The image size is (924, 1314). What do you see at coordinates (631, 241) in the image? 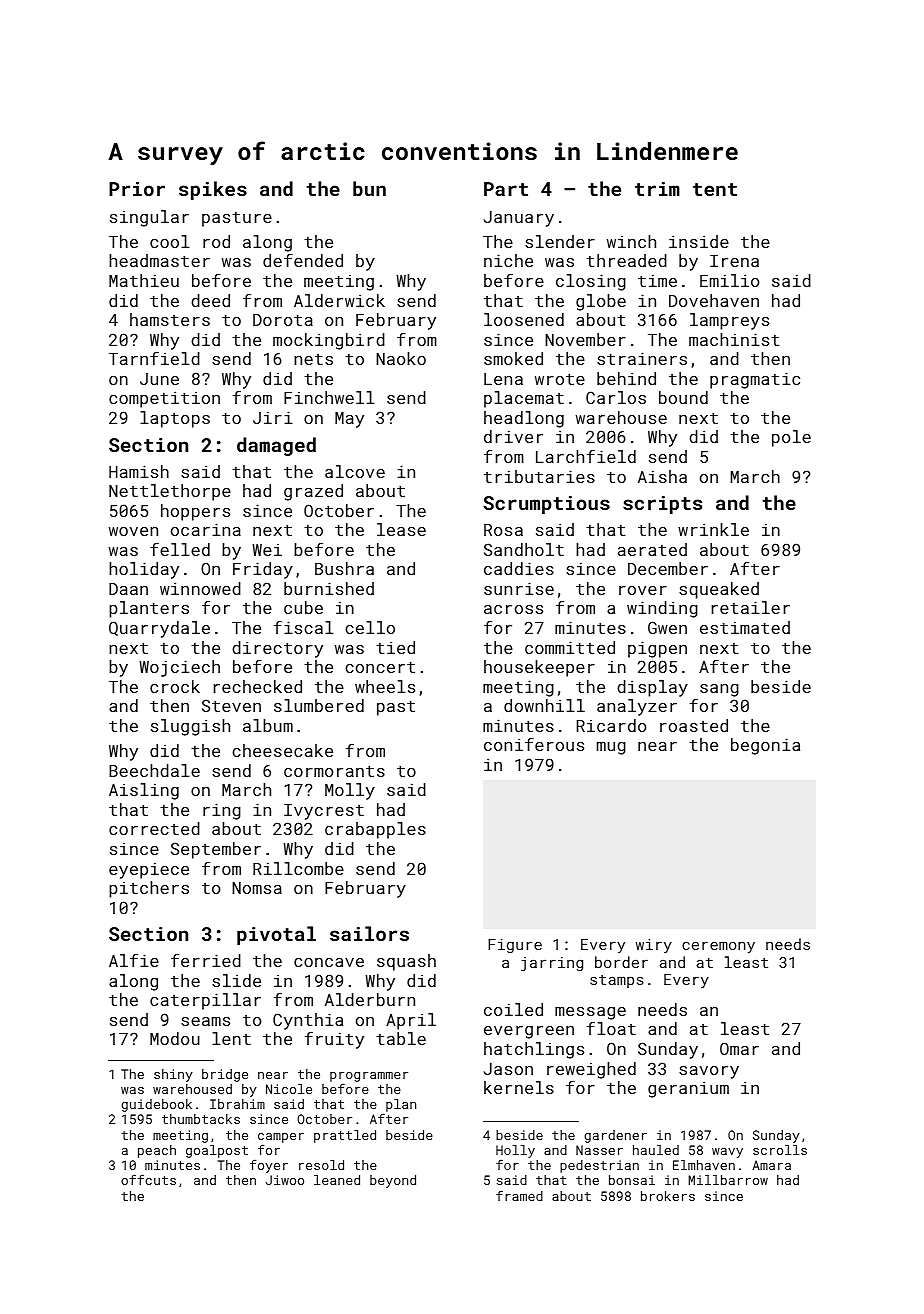
I see `winch` at bounding box center [631, 241].
